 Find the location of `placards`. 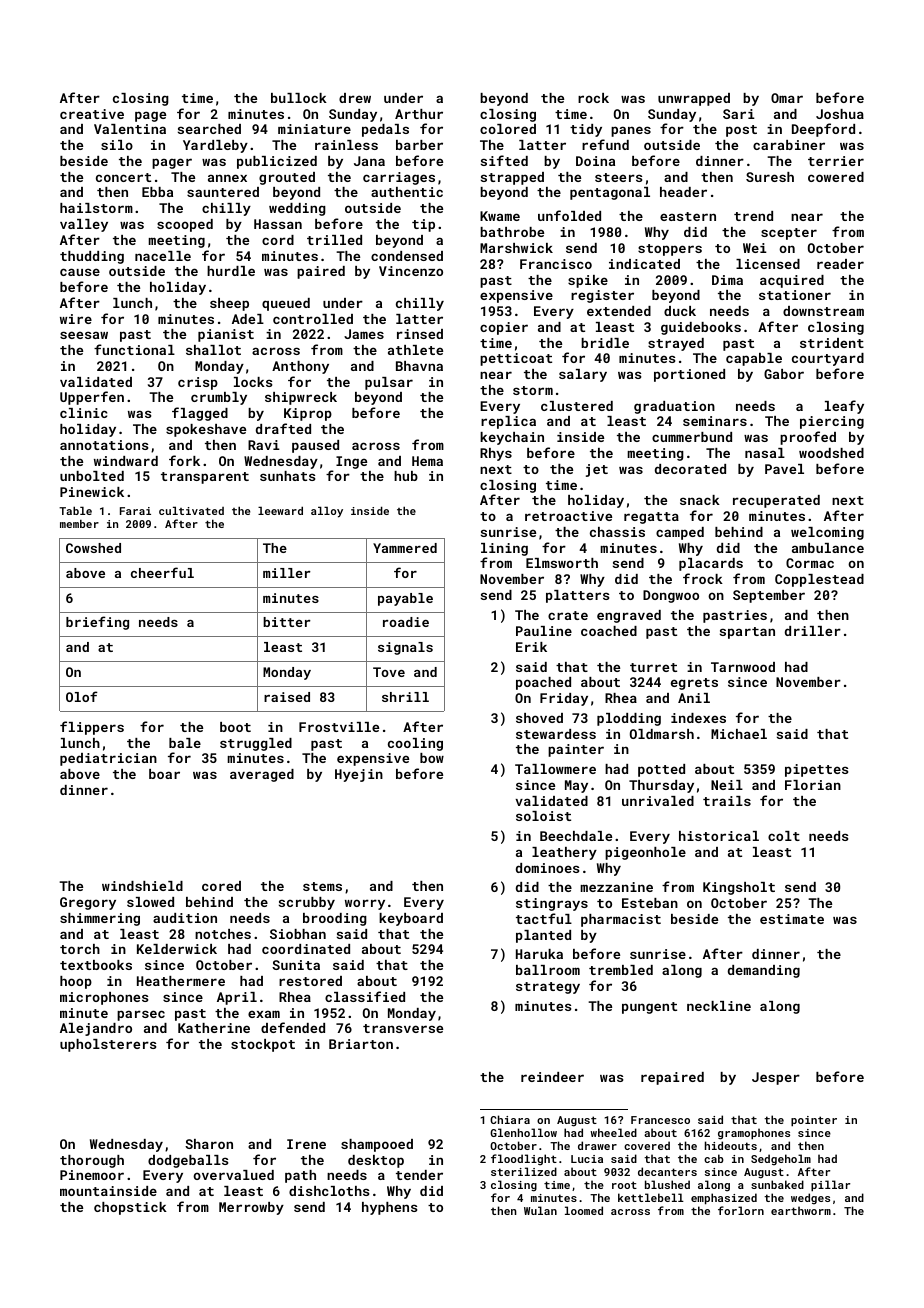

placards is located at coordinates (711, 564).
